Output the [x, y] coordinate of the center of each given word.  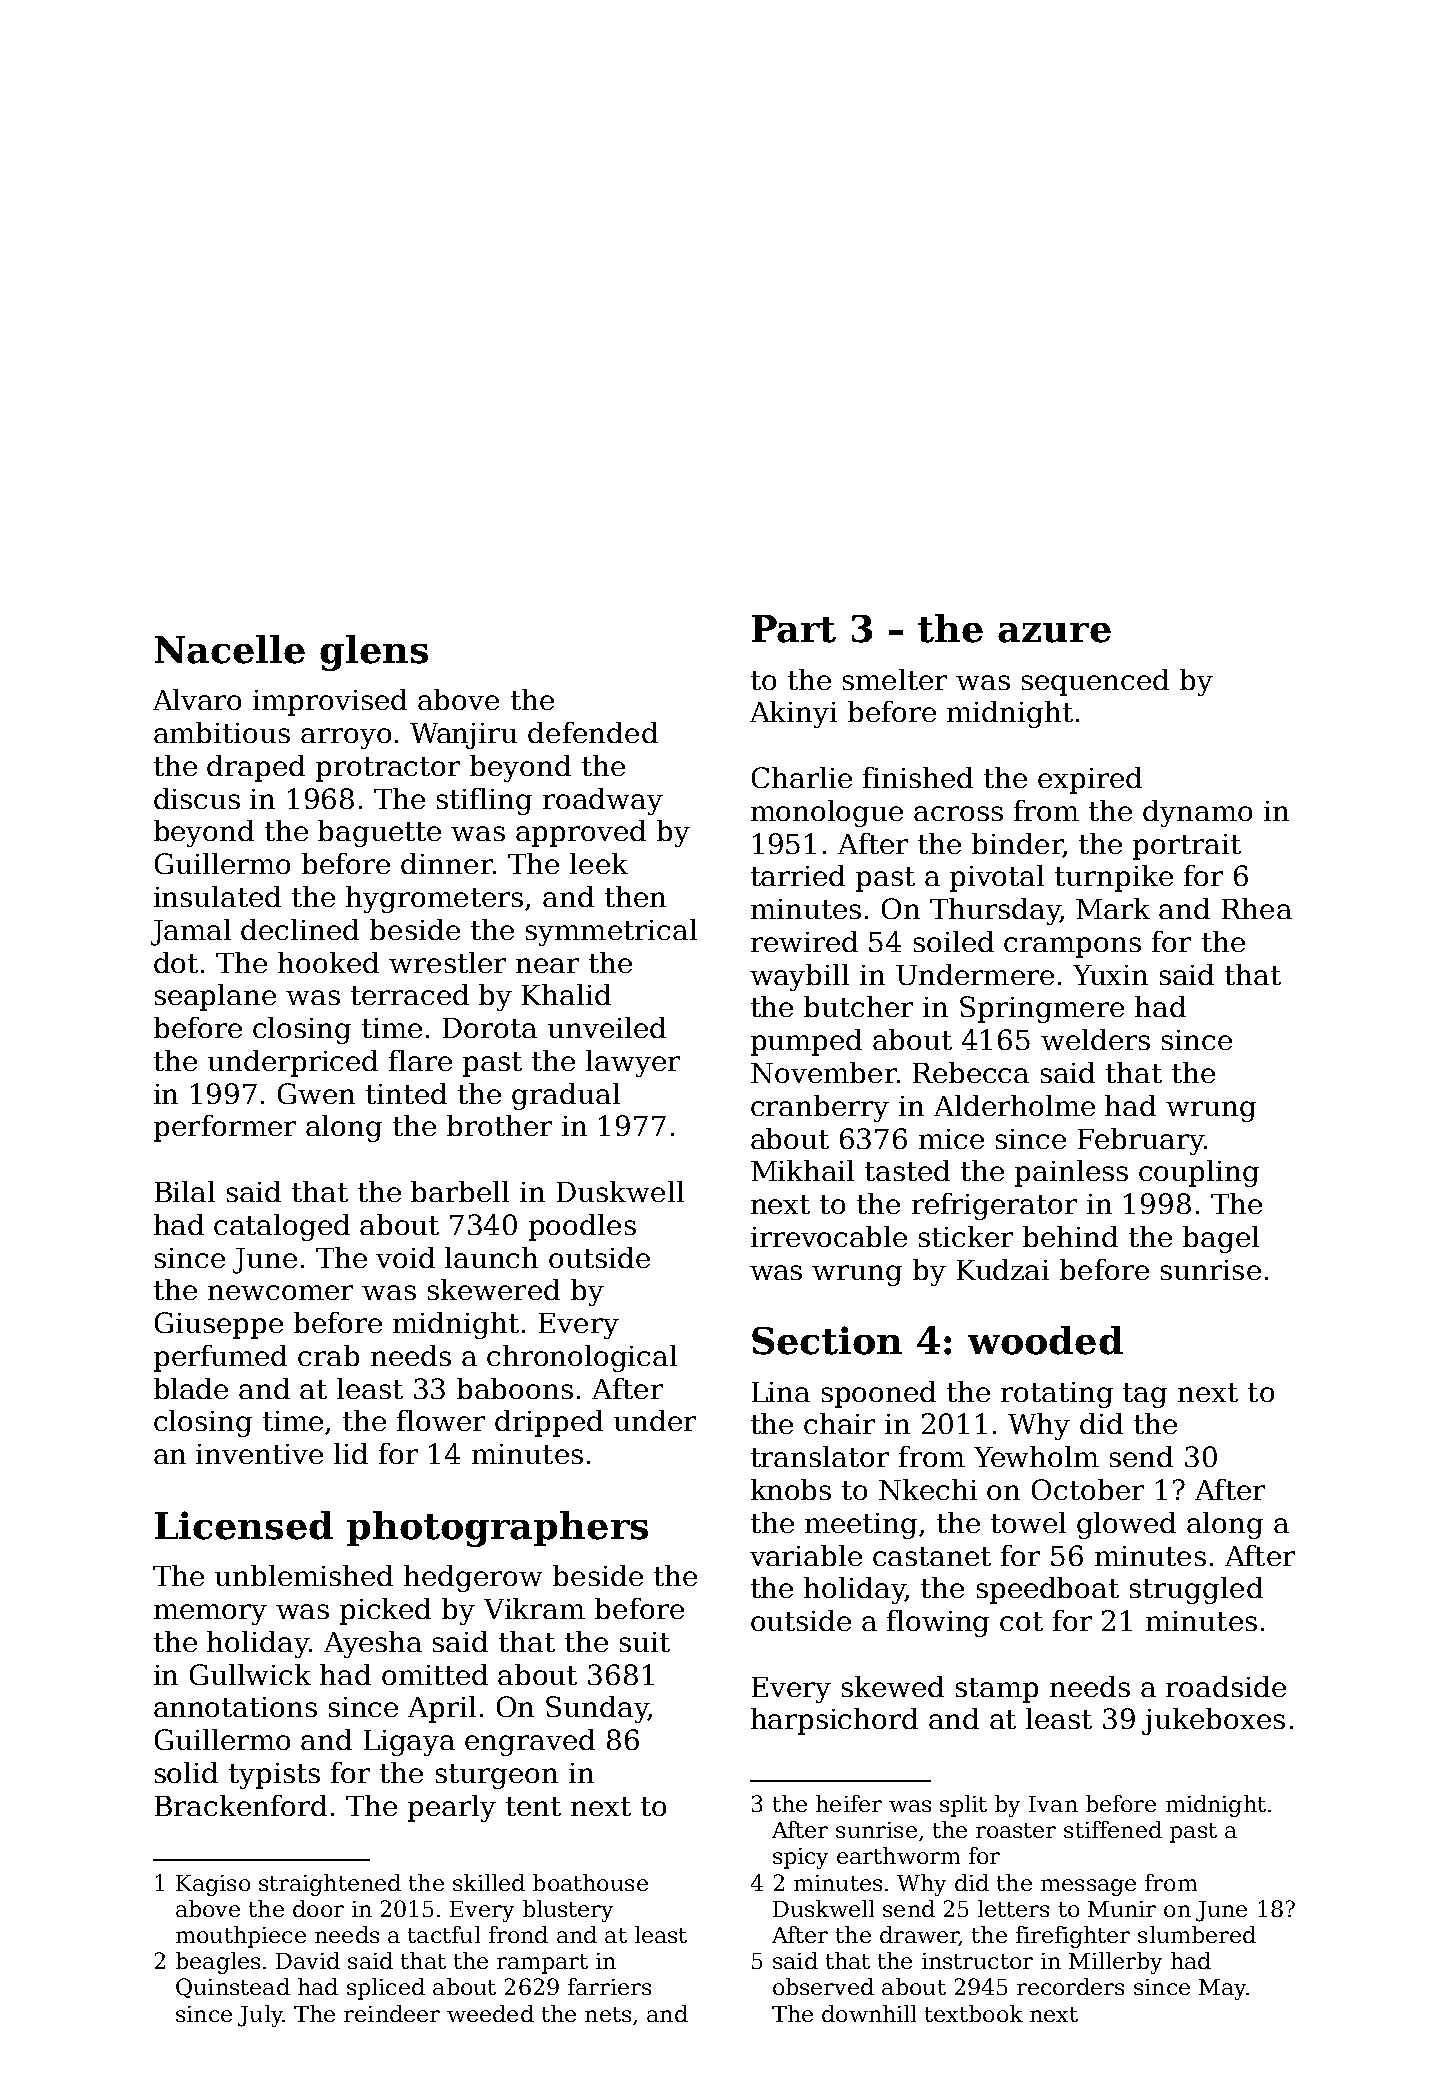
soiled [954, 941]
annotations [235, 1707]
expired [1090, 780]
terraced [410, 994]
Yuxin [1110, 975]
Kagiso [213, 1885]
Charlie [802, 777]
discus [197, 798]
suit [645, 1642]
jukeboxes [1213, 1721]
